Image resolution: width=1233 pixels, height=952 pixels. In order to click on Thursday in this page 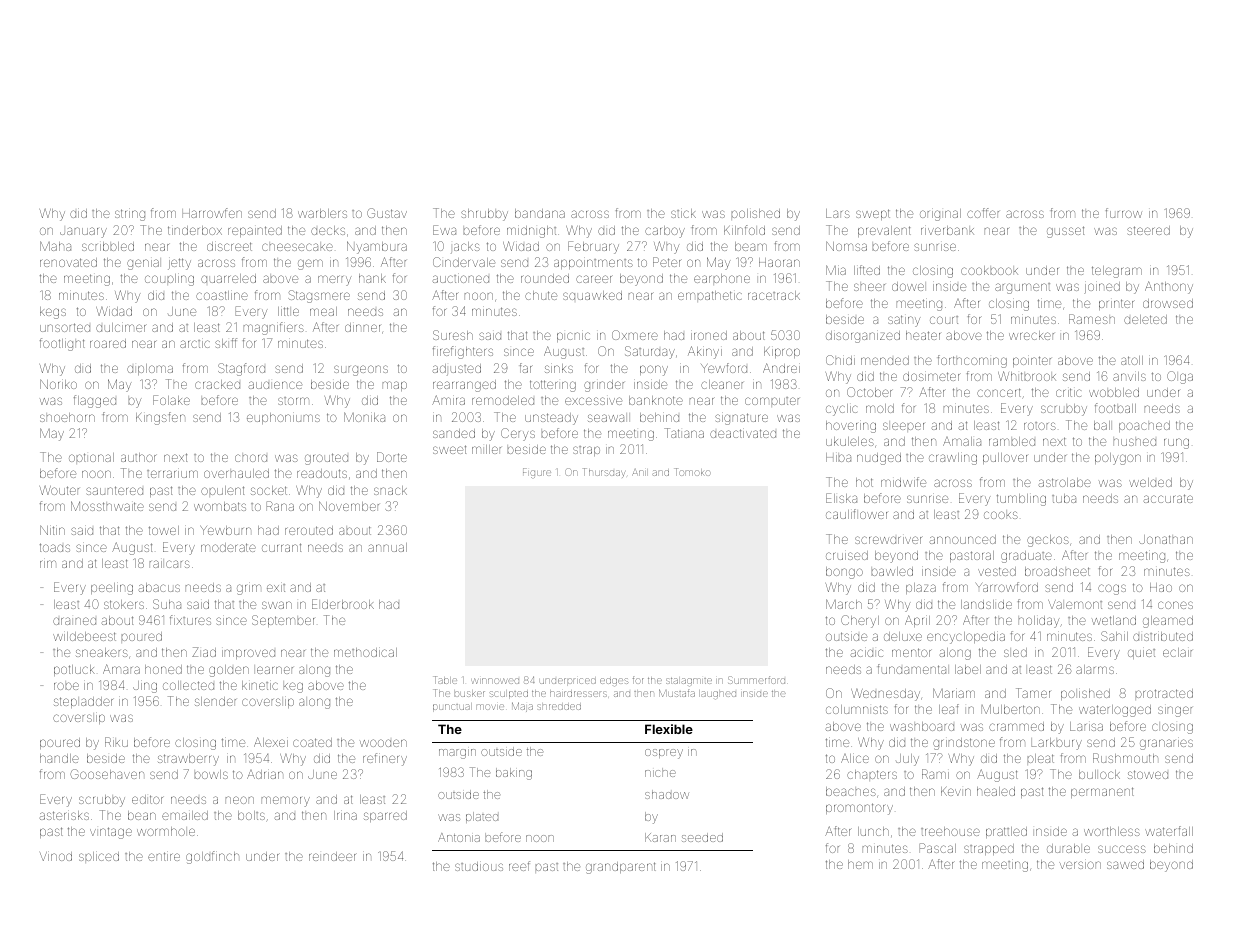, I will do `click(604, 473)`.
